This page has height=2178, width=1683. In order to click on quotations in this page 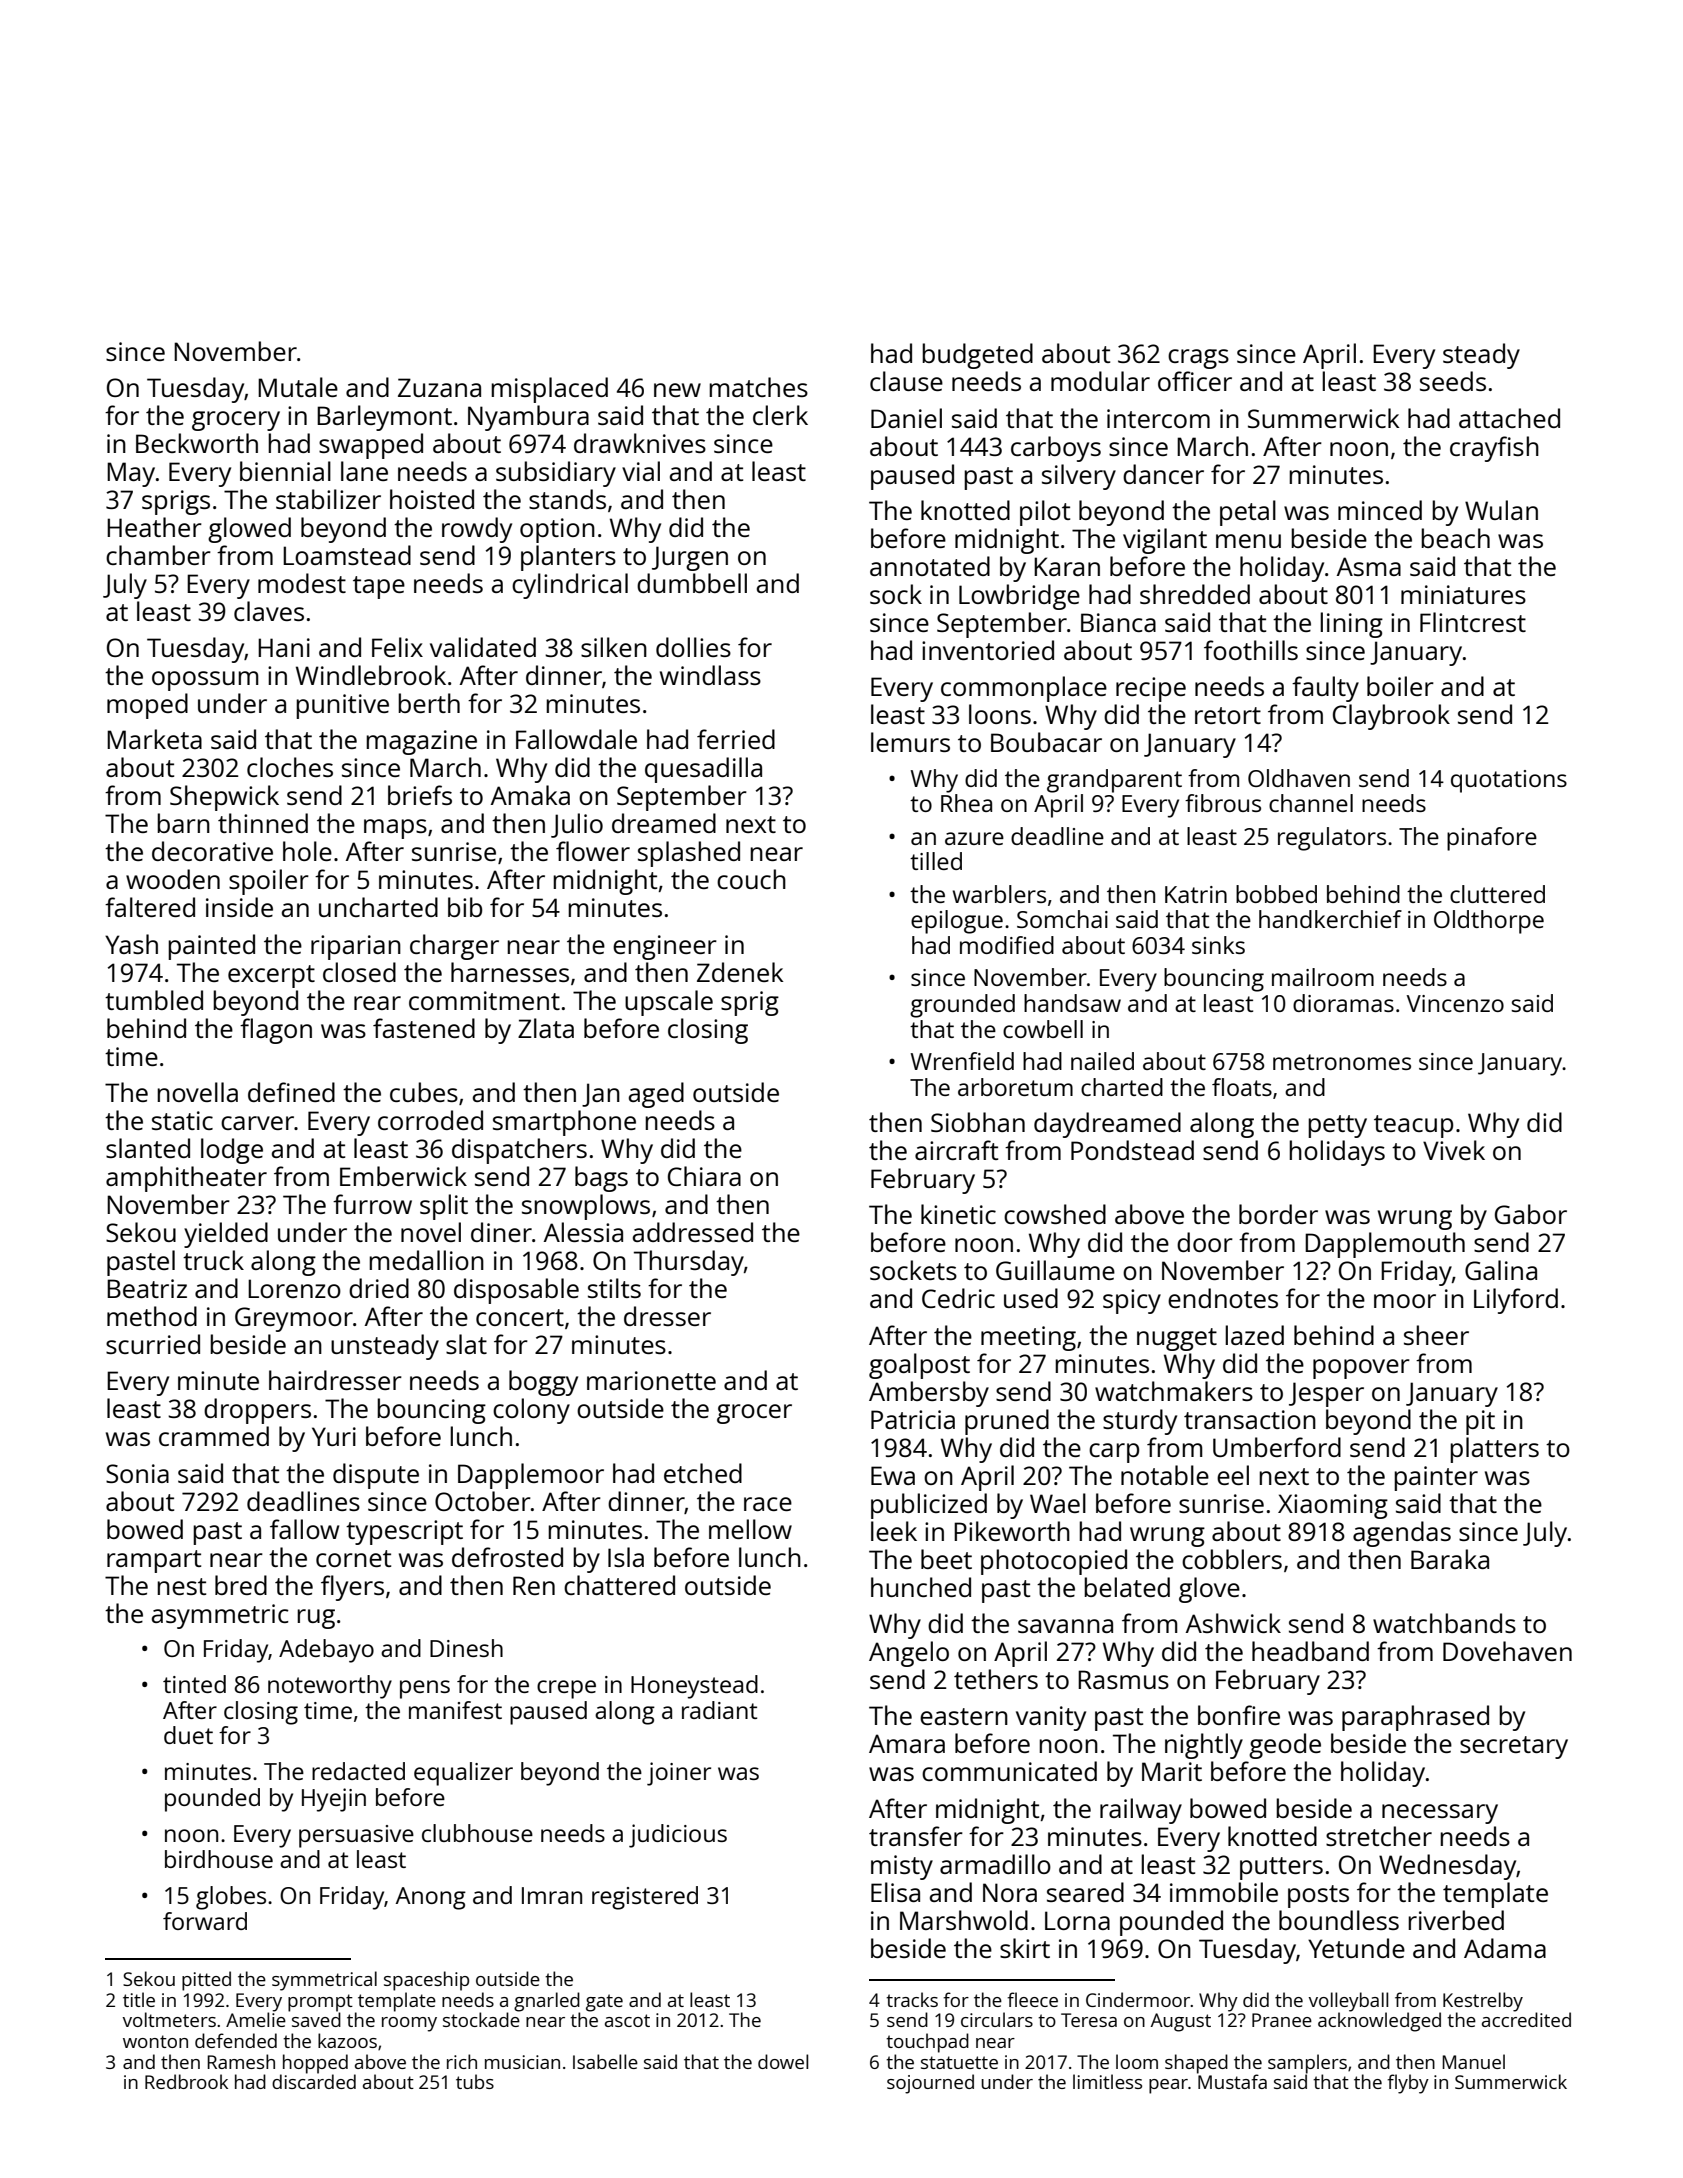, I will do `click(1509, 781)`.
